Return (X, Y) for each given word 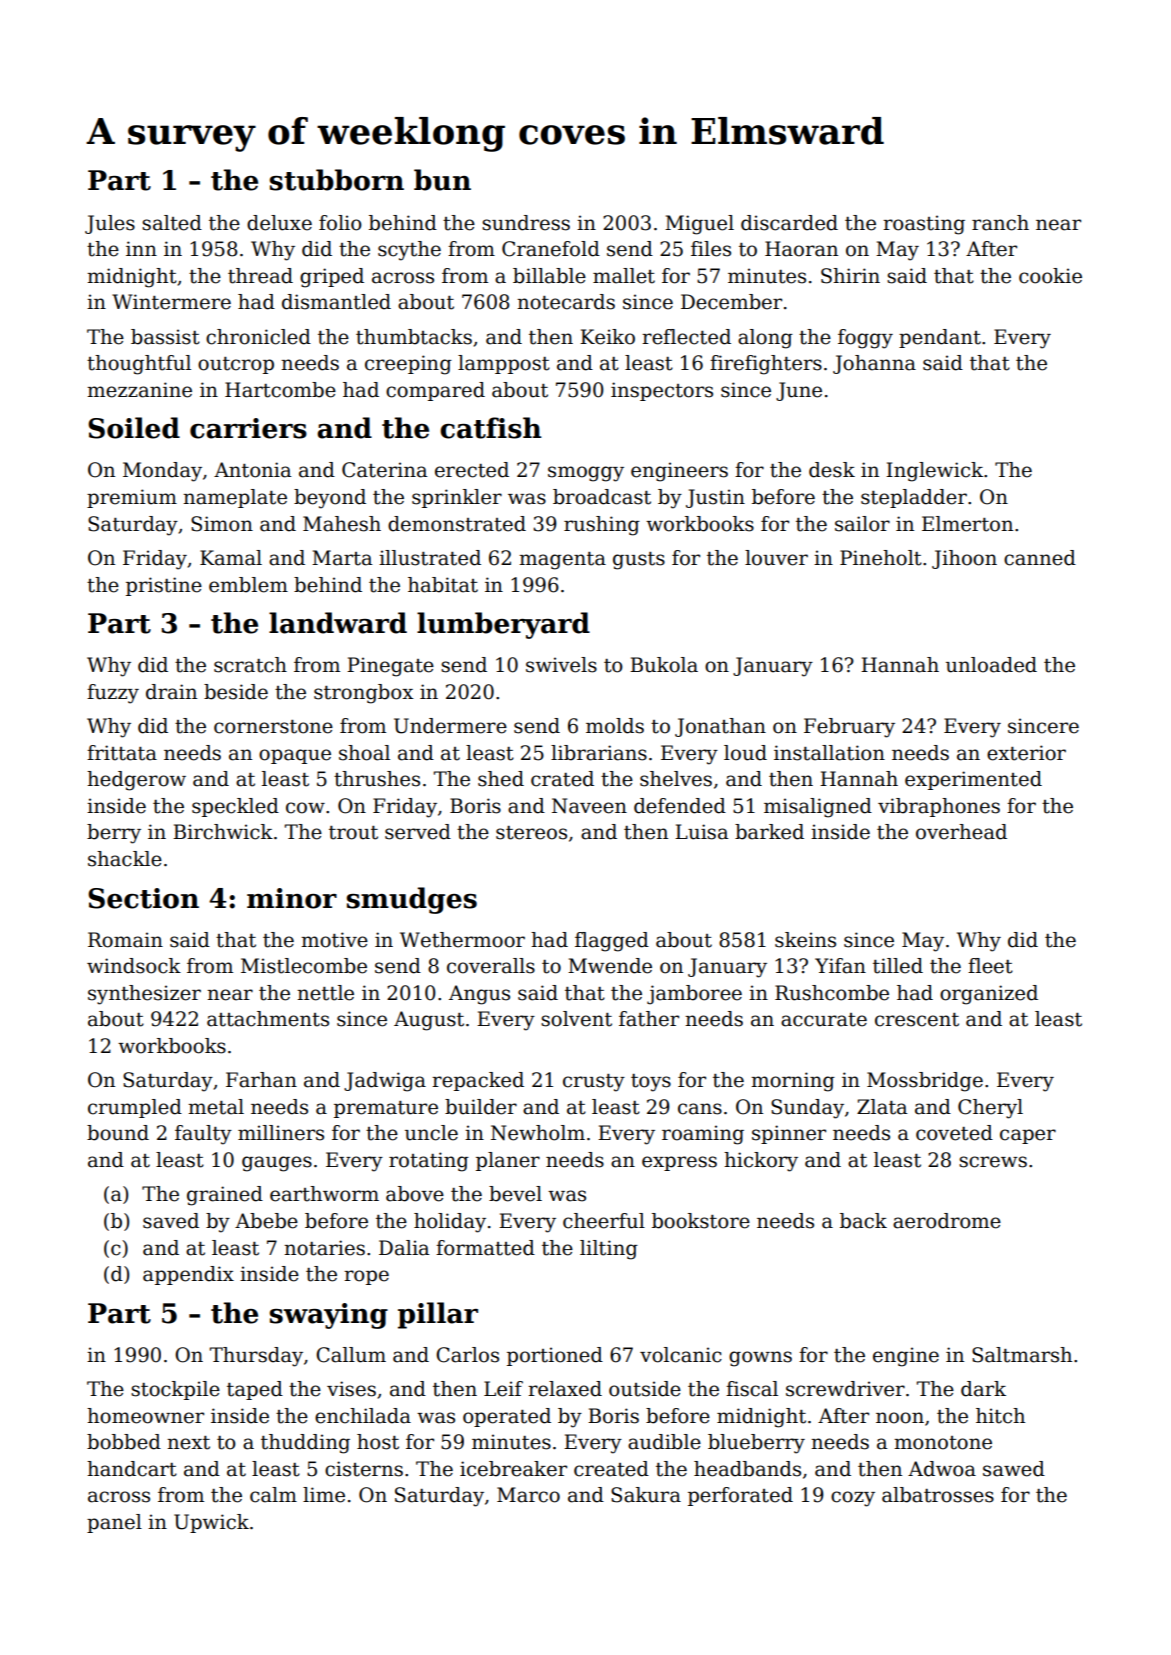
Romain (125, 940)
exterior (1026, 753)
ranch (1000, 223)
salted (172, 223)
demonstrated (457, 524)
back (863, 1221)
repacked (478, 1081)
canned (1040, 558)
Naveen (589, 806)
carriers (248, 428)
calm (273, 1495)
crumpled (135, 1108)
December (731, 302)
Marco (528, 1495)
